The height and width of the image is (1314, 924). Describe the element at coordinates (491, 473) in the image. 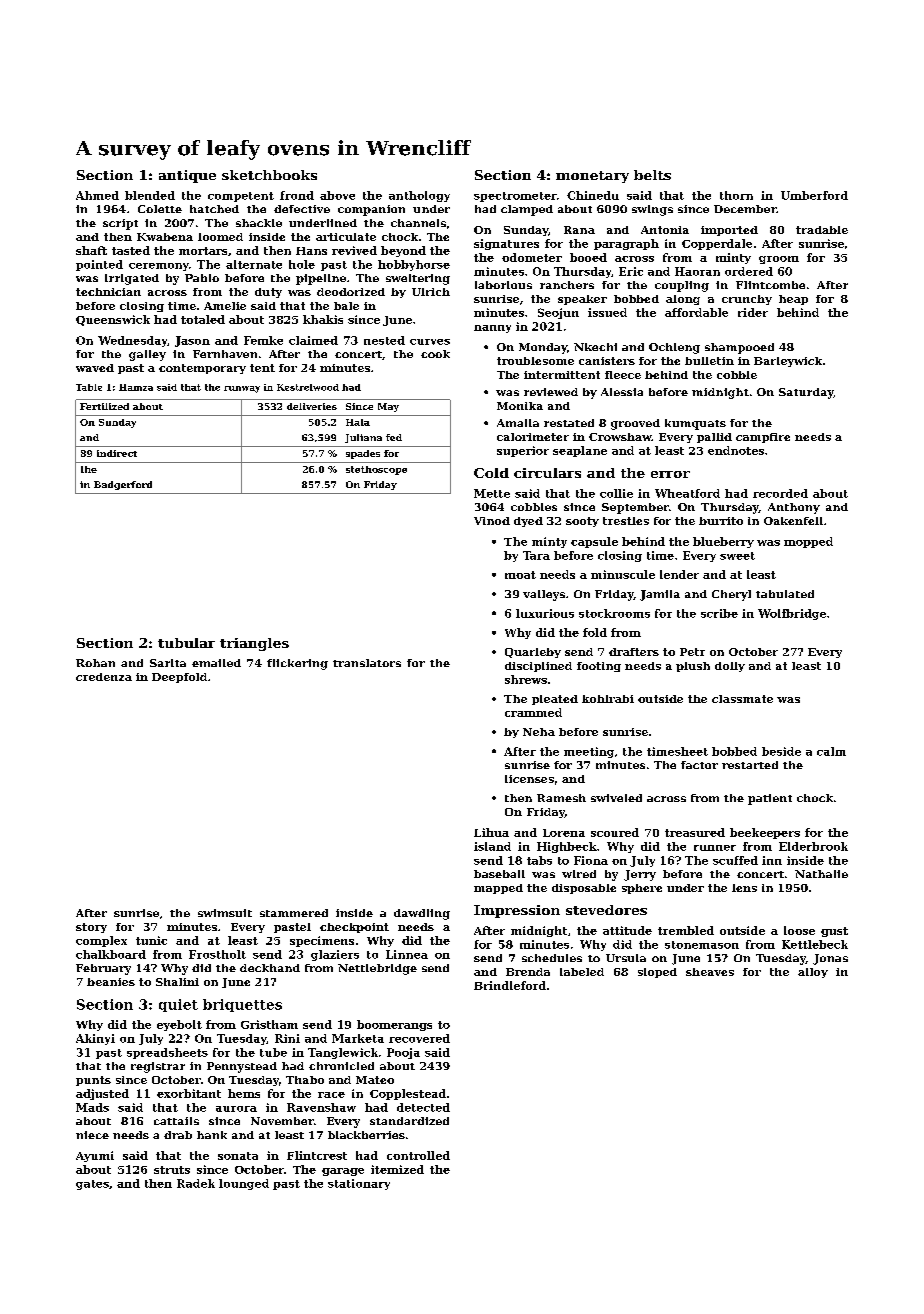

I see `Cold` at that location.
